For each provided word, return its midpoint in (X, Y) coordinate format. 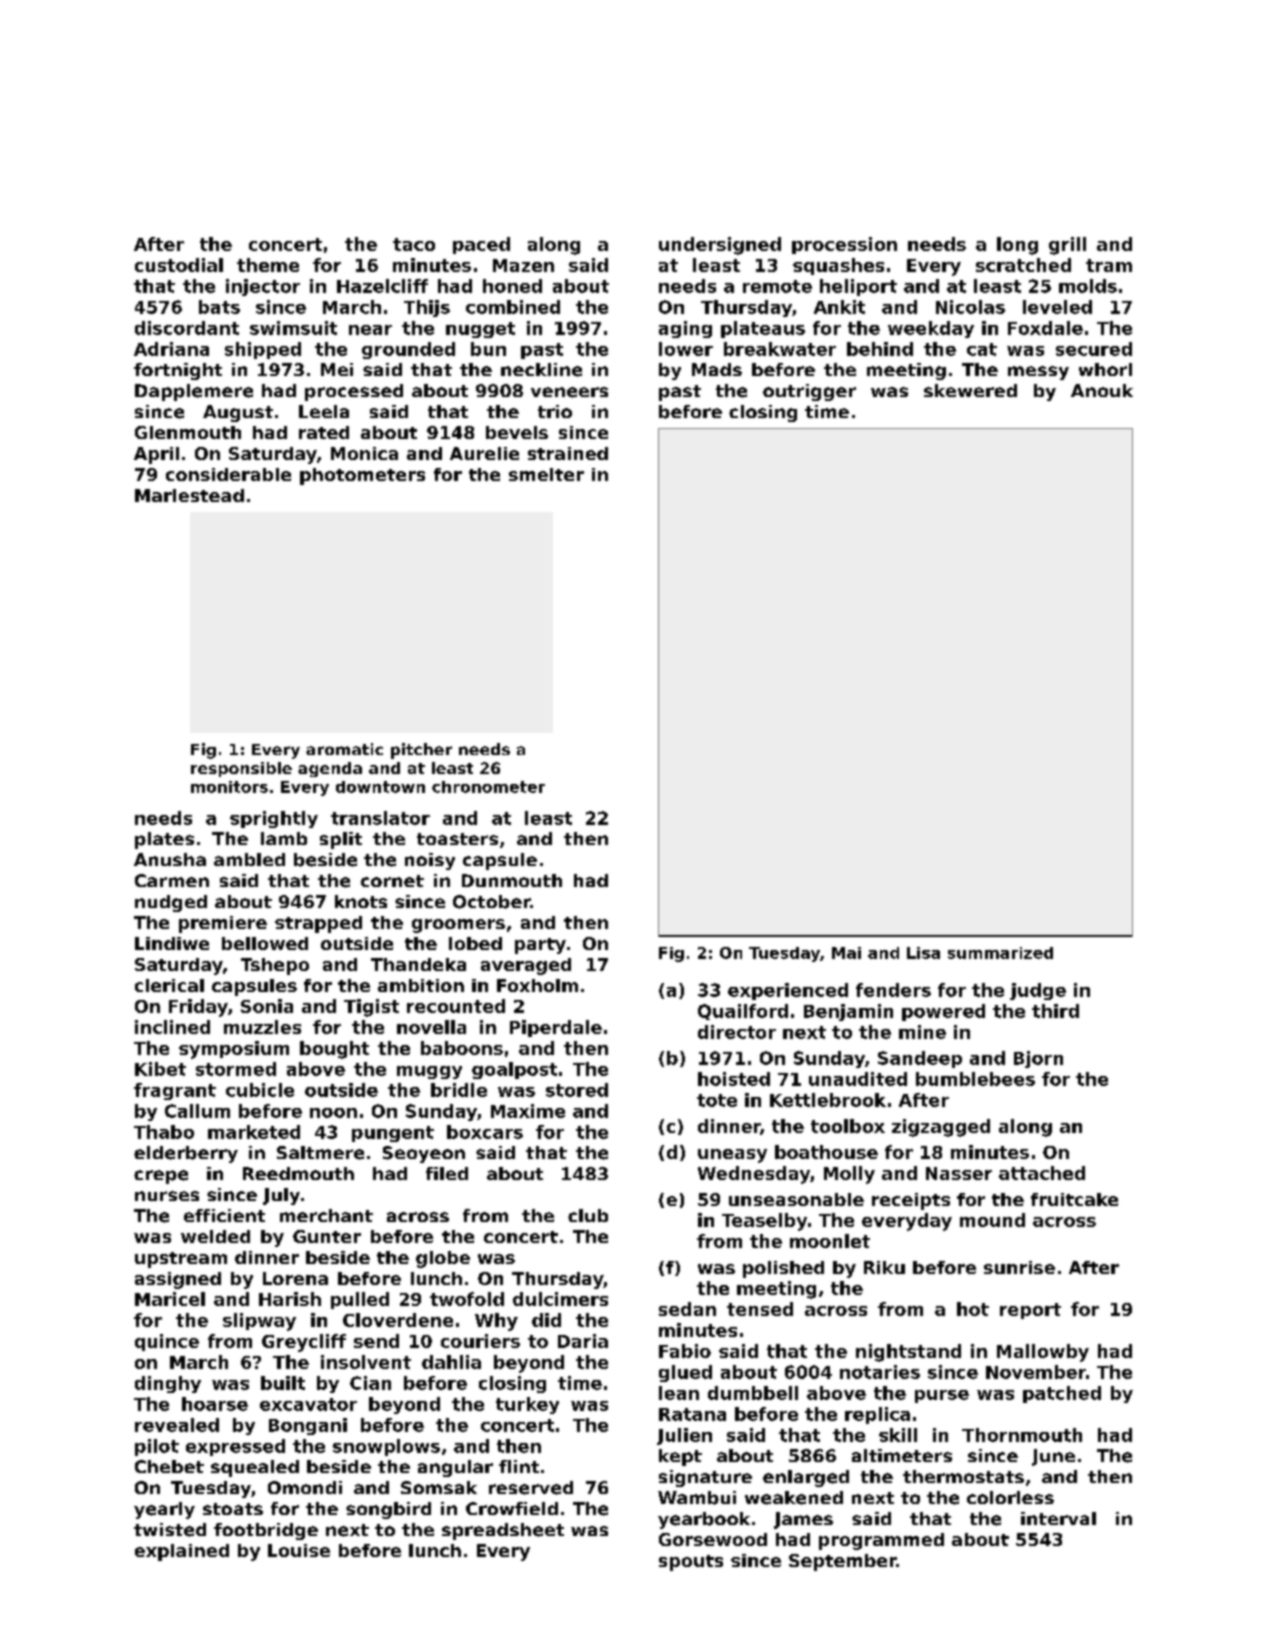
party (540, 946)
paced (481, 245)
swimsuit (293, 328)
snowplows (386, 1447)
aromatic (344, 749)
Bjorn (1038, 1059)
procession (844, 245)
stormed (236, 1069)
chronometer (488, 787)
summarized (1000, 953)
